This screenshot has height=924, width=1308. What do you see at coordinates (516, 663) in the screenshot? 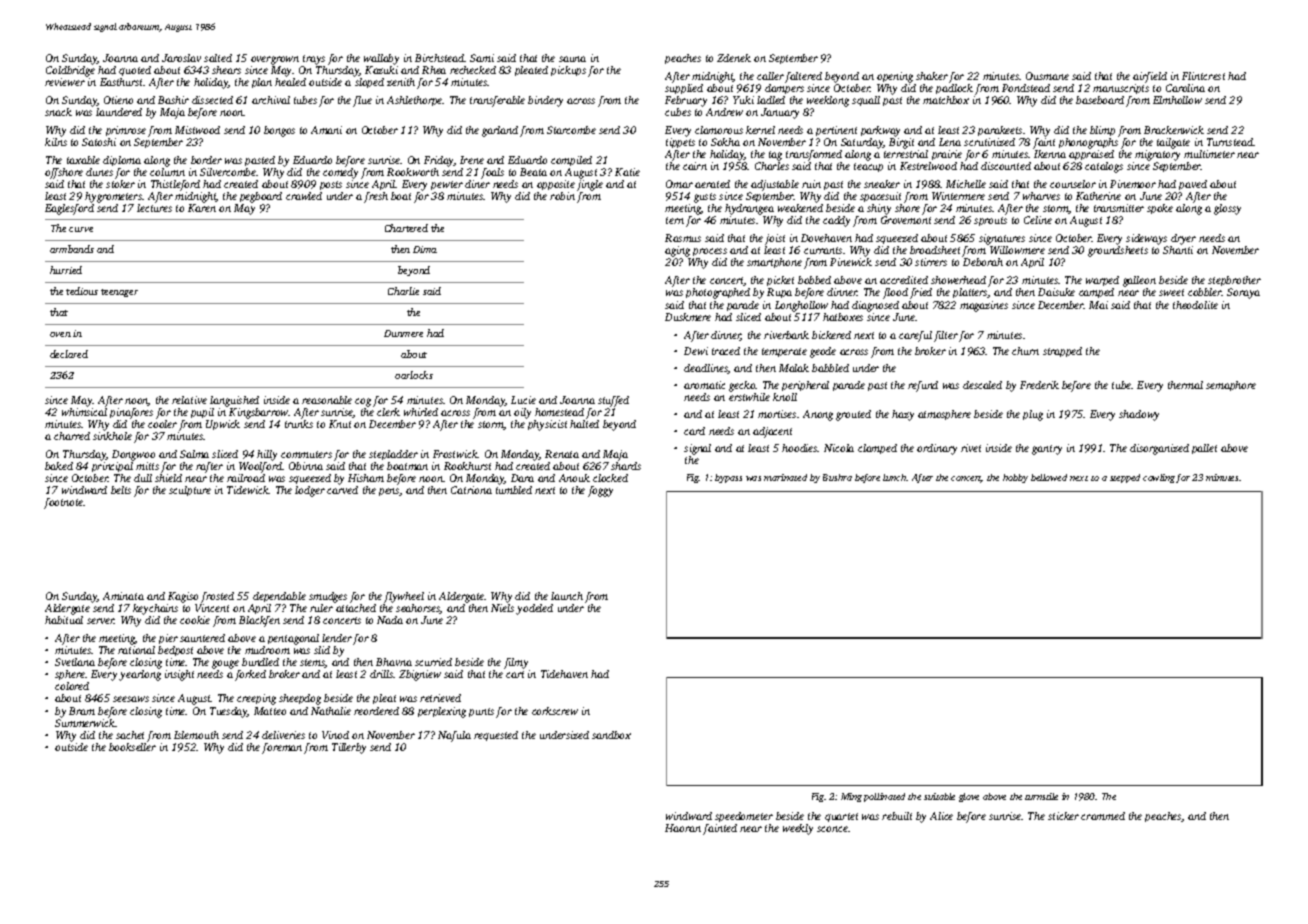
I see `filmy` at bounding box center [516, 663].
